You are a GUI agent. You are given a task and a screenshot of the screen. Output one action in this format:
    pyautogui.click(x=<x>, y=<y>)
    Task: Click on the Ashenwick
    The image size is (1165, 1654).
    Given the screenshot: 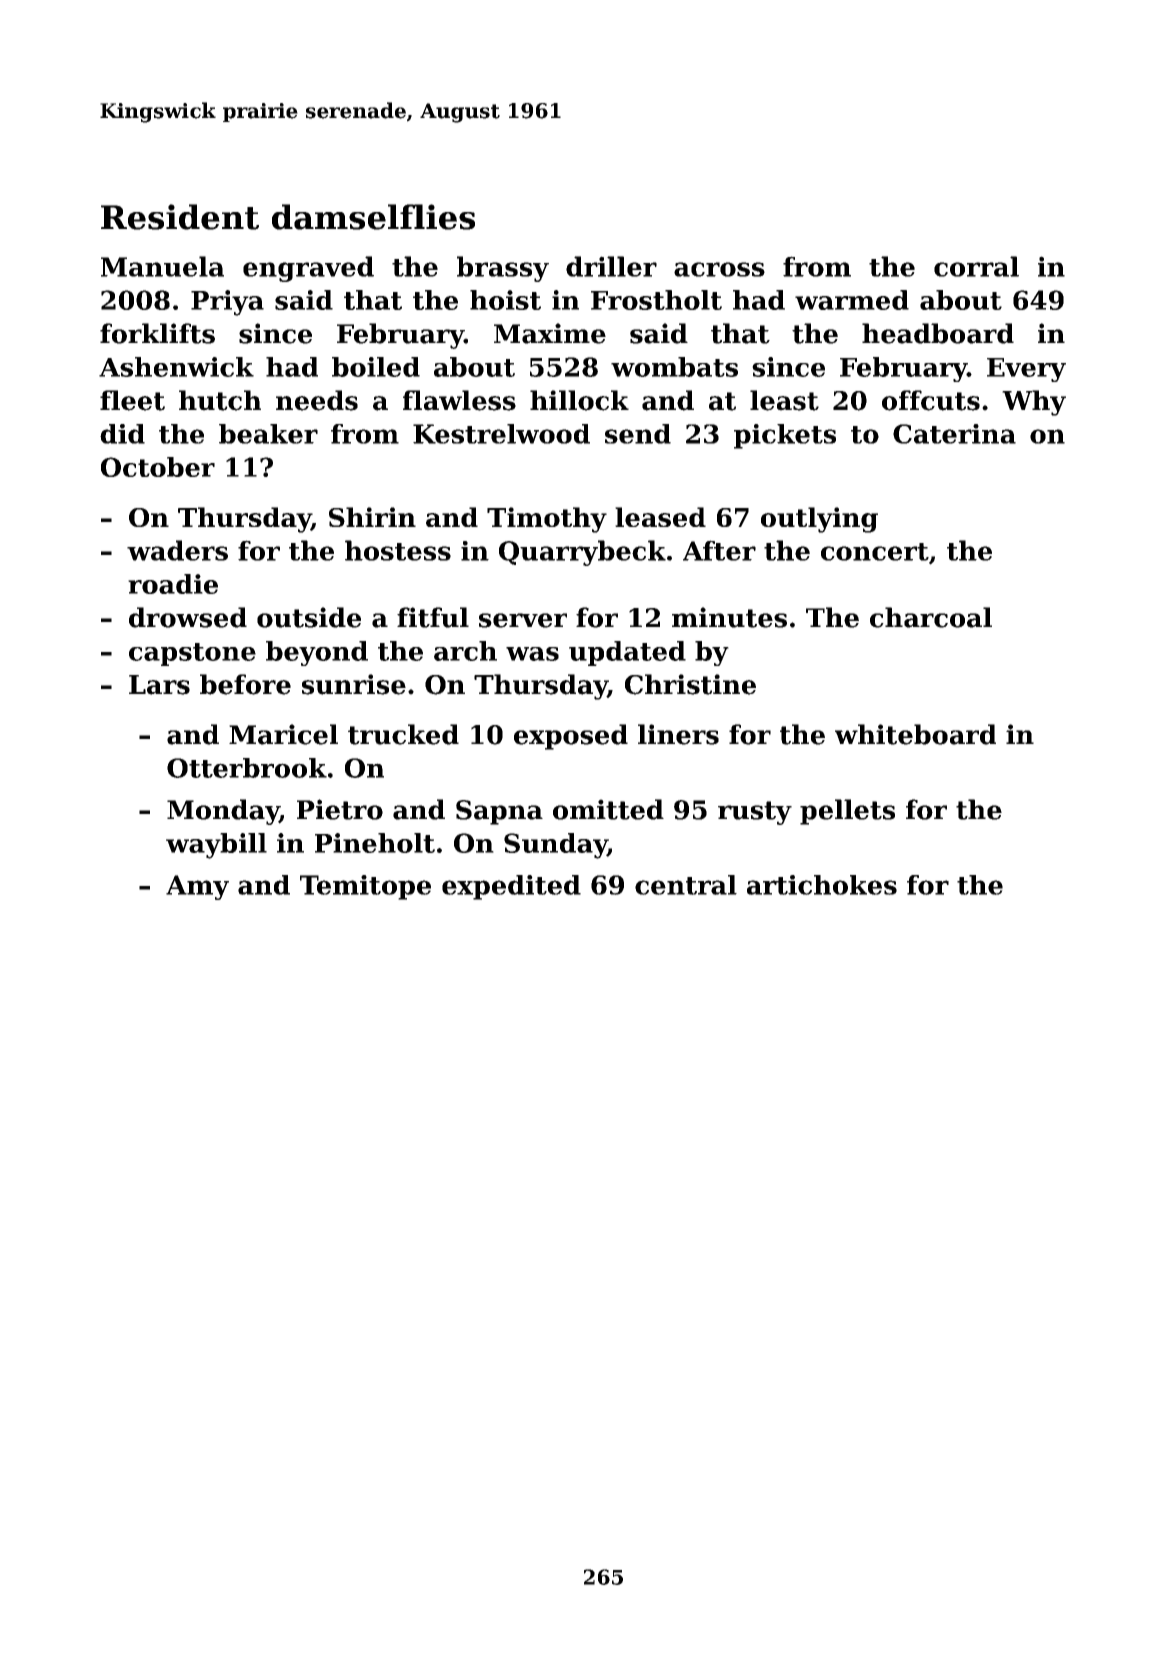 What is the action you would take?
    pyautogui.click(x=176, y=367)
